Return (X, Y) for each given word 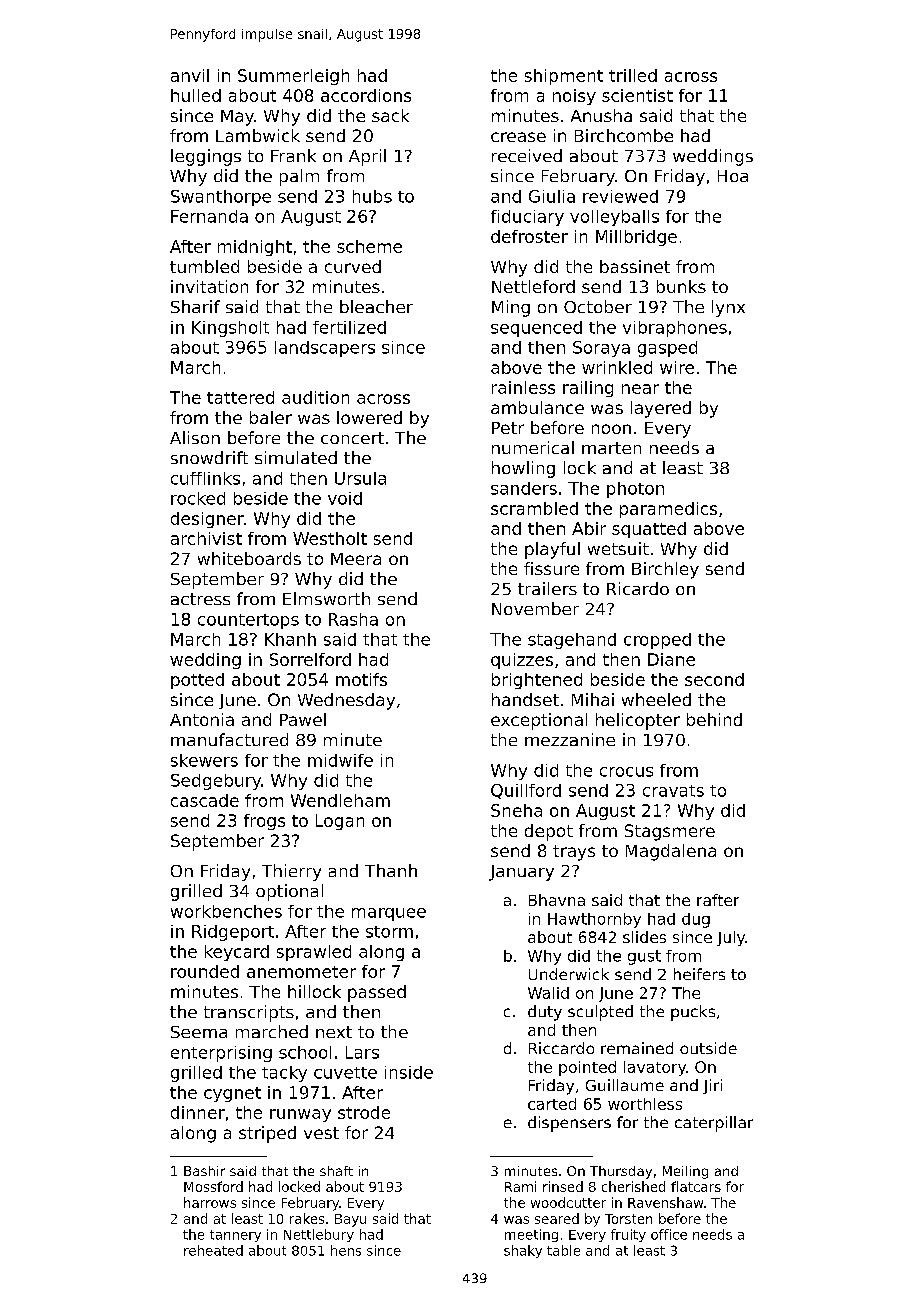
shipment (564, 77)
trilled (633, 75)
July (731, 938)
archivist (206, 538)
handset (525, 699)
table (563, 1250)
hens (346, 1250)
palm (299, 177)
